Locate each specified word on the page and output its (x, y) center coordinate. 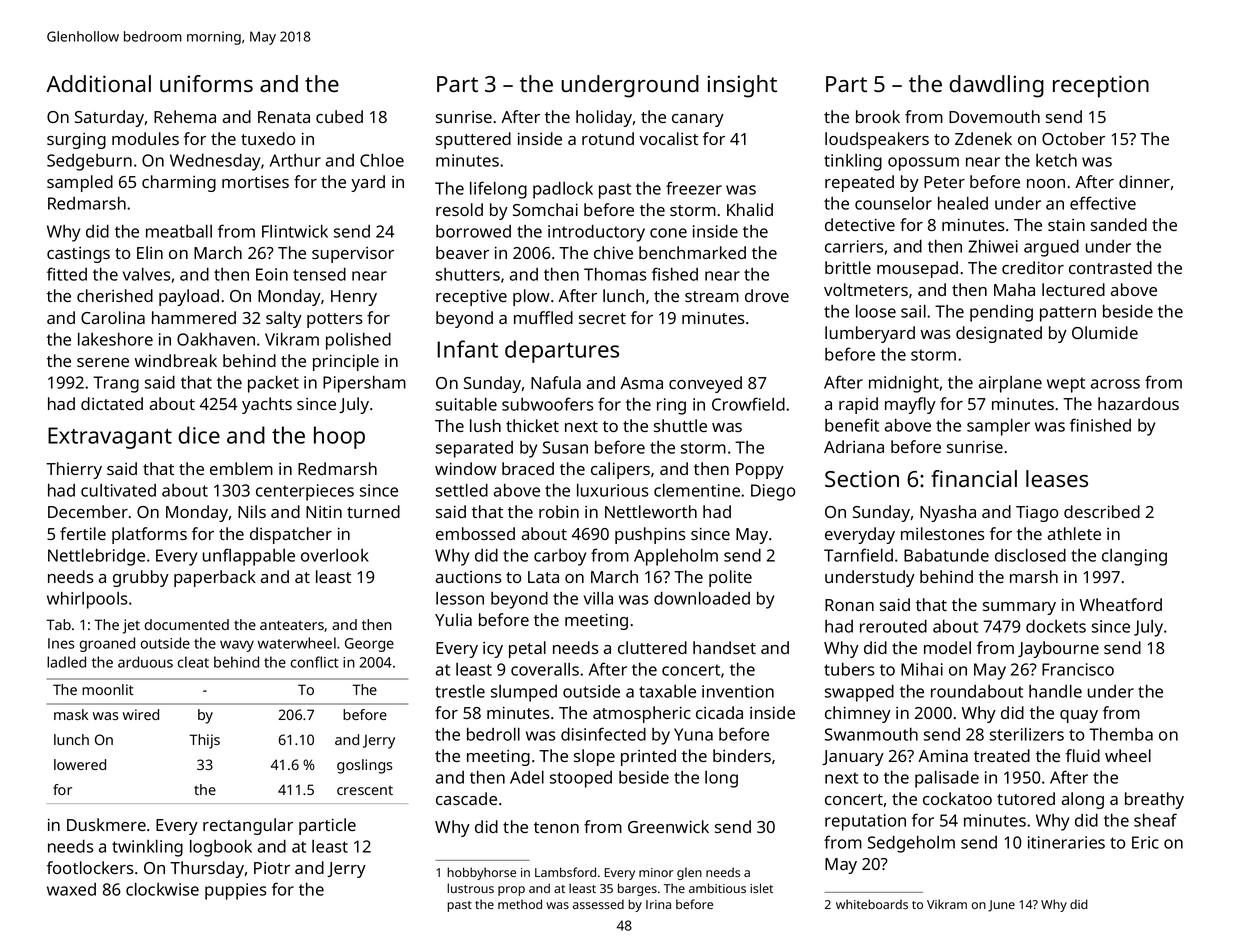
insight (742, 86)
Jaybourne (1058, 649)
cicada (719, 712)
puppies (235, 891)
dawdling (996, 86)
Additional (98, 83)
